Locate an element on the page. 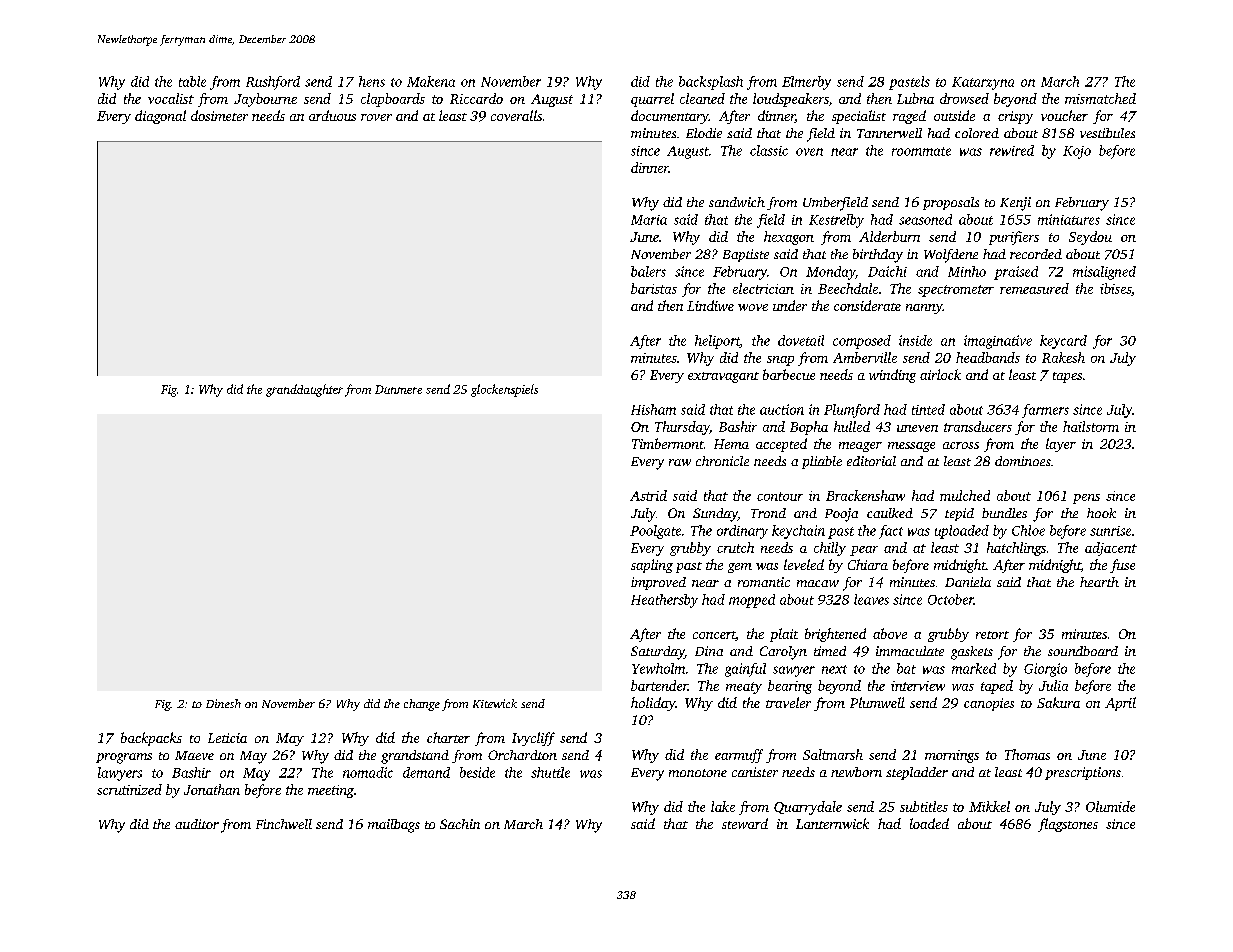 This image has width=1233, height=952. Kitewick is located at coordinates (495, 703).
